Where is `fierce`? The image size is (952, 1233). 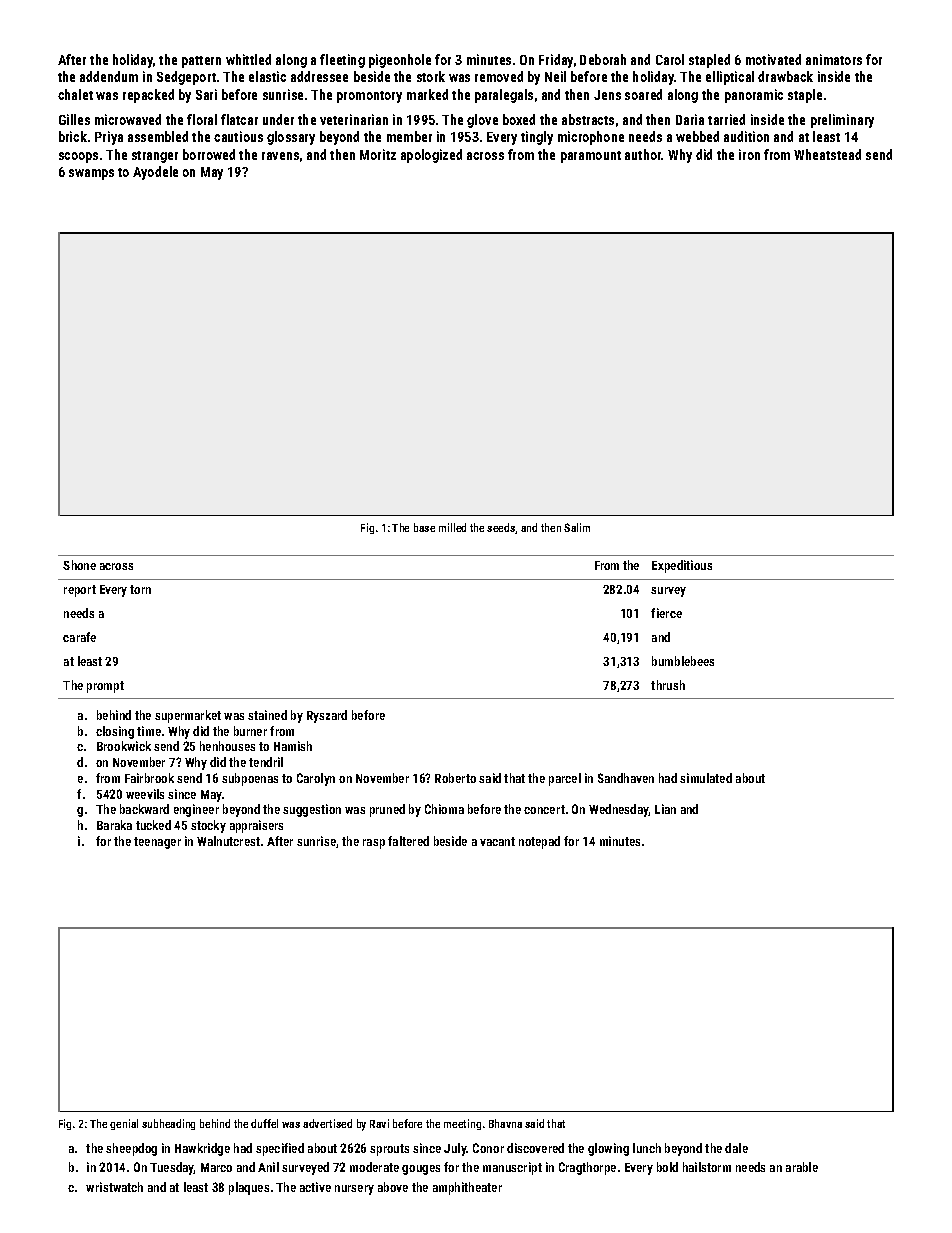
fierce is located at coordinates (666, 613).
